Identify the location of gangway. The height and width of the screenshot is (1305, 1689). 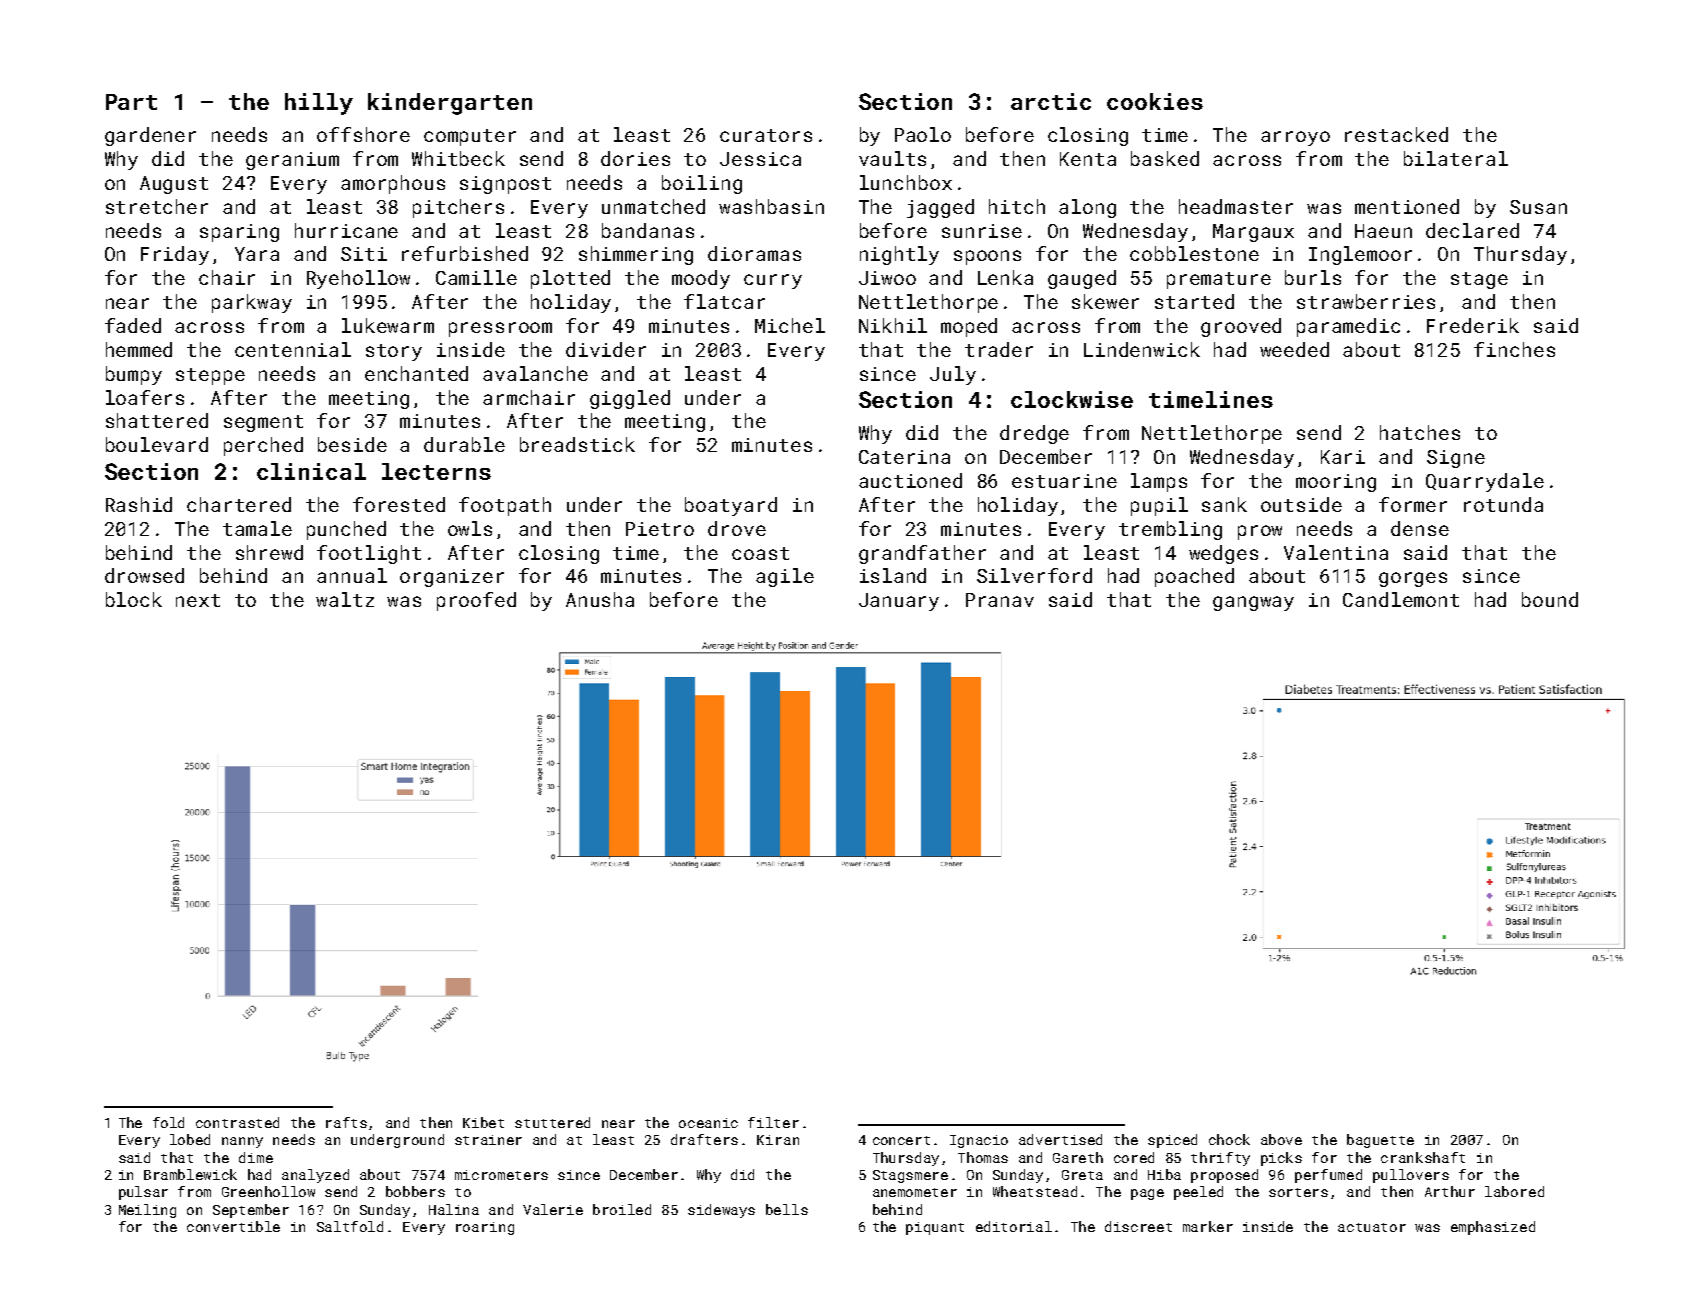
(1253, 603).
